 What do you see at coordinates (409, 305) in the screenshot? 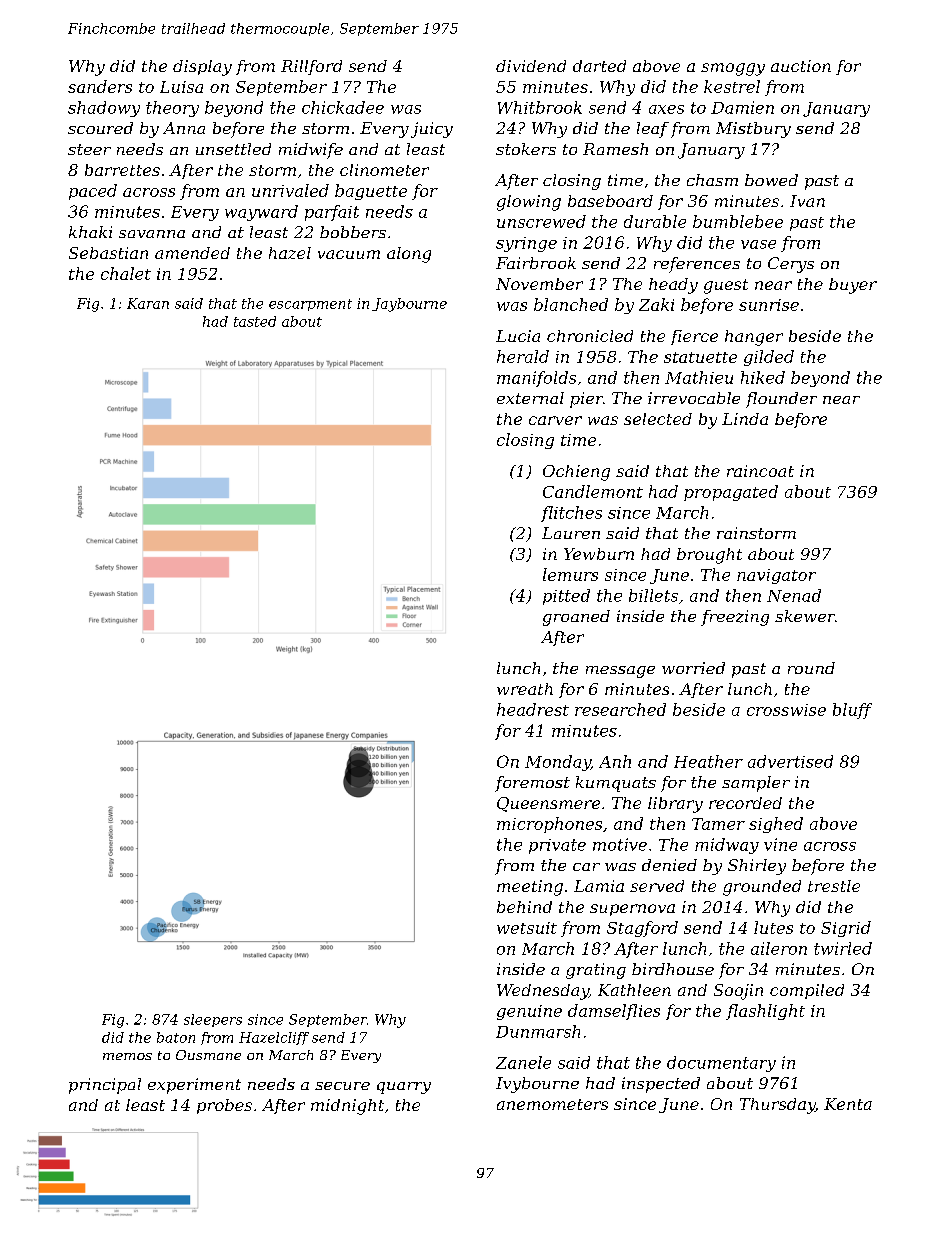
I see `Jaybourne` at bounding box center [409, 305].
